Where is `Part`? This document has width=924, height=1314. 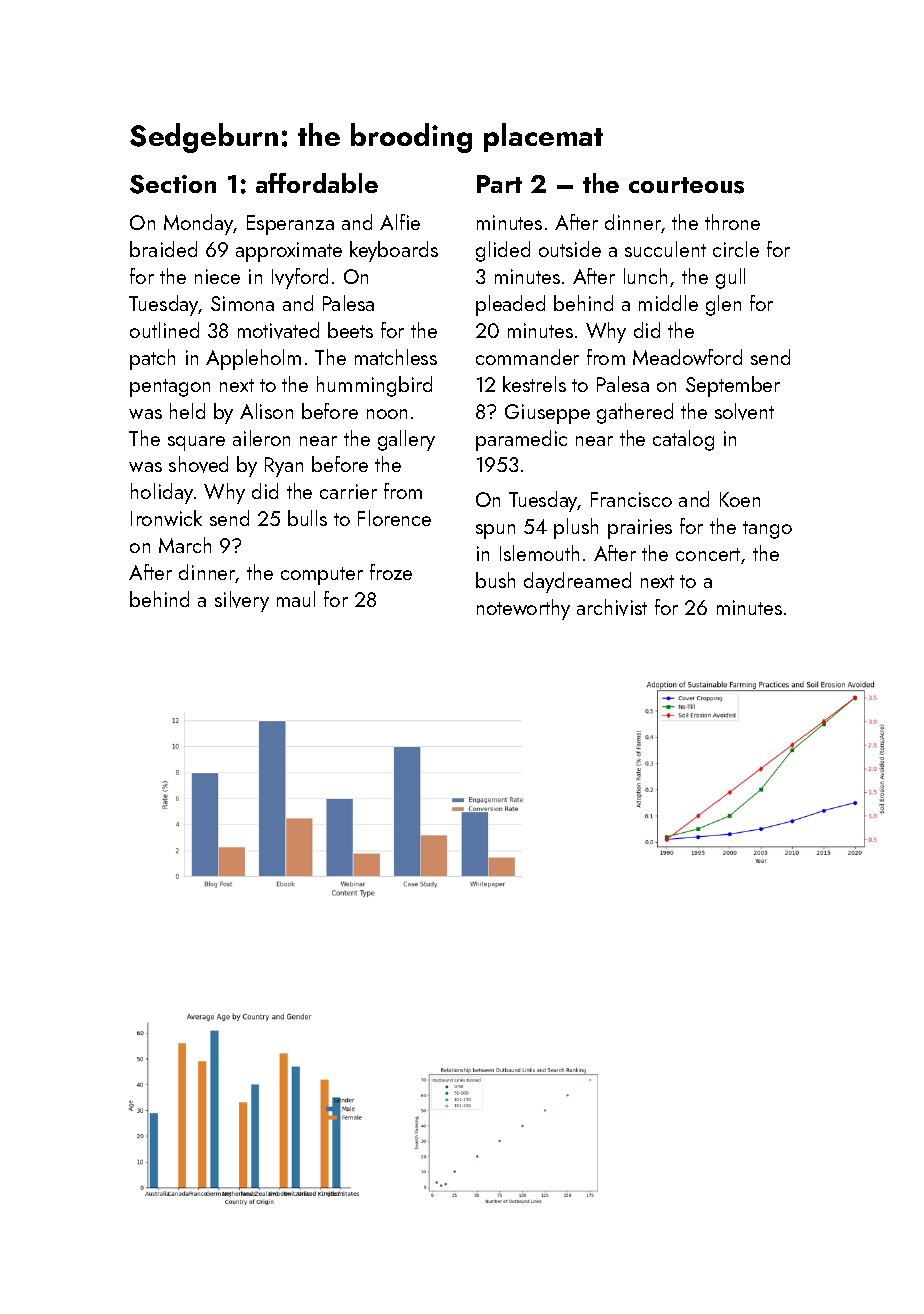 Part is located at coordinates (499, 184).
